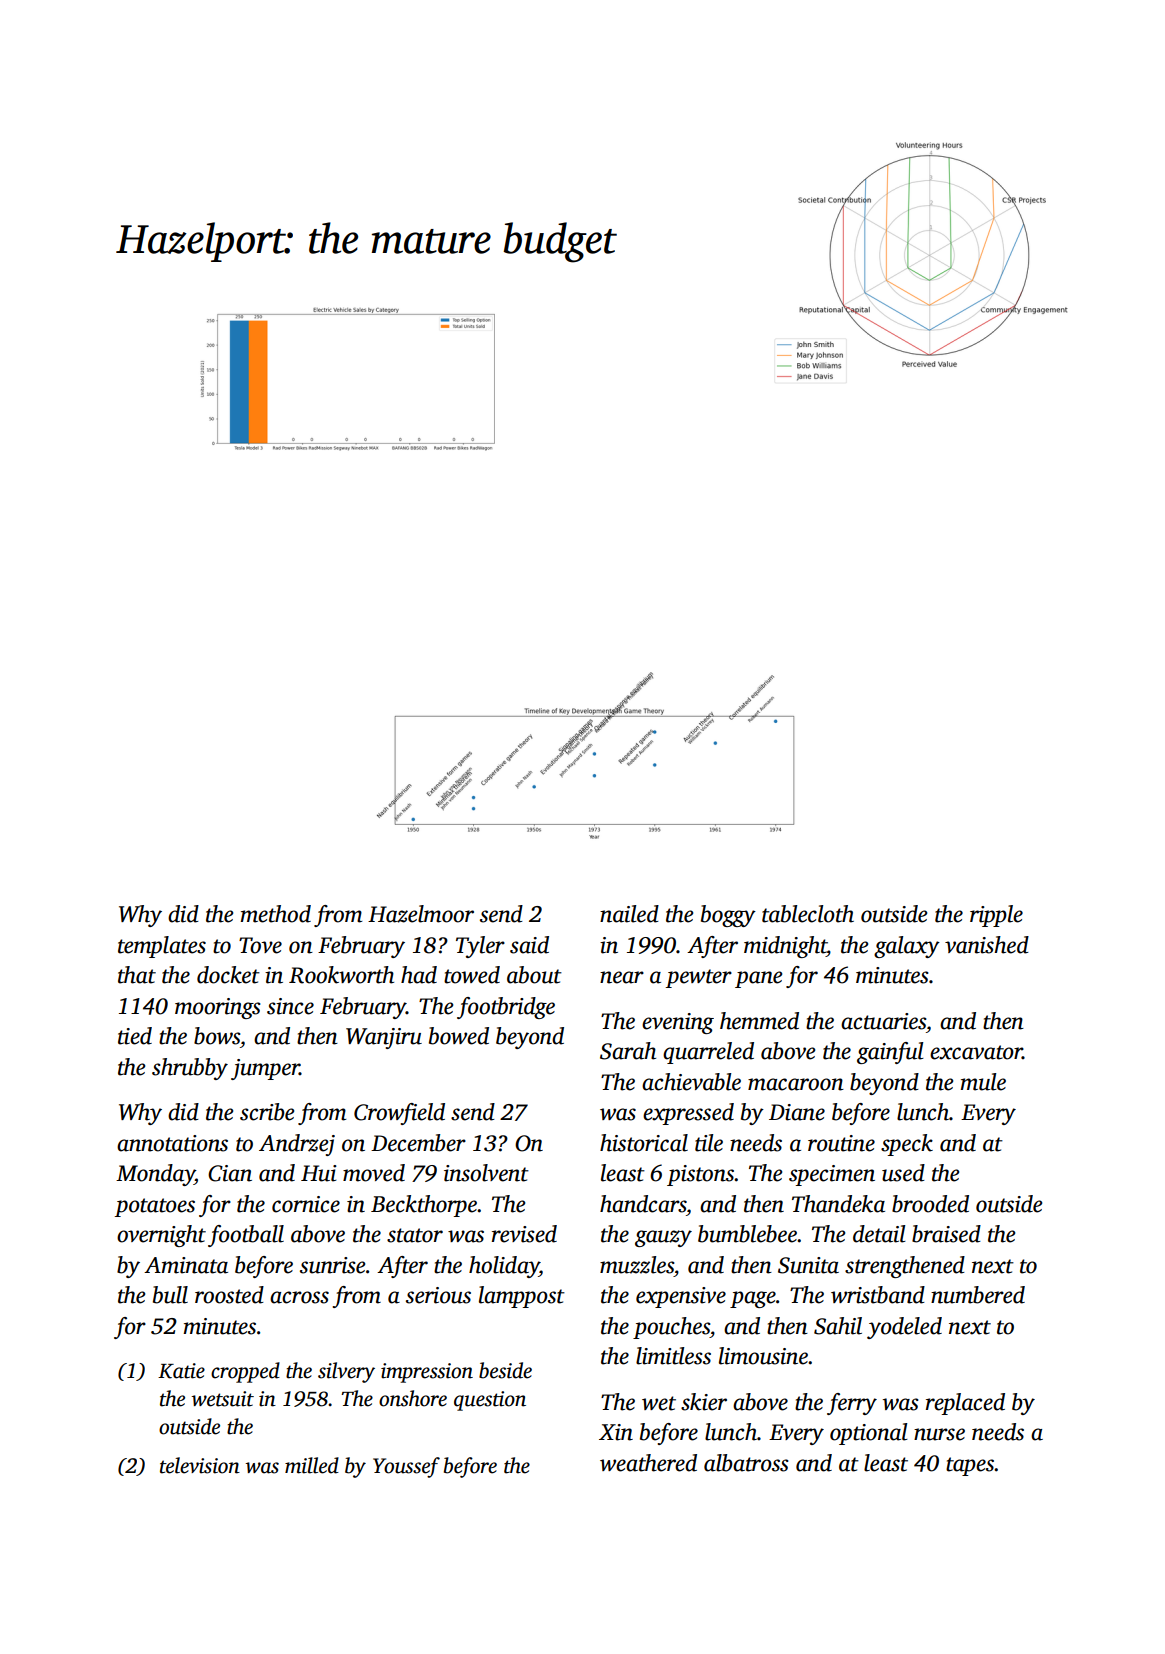 Image resolution: width=1165 pixels, height=1654 pixels. I want to click on onshore, so click(413, 1398).
